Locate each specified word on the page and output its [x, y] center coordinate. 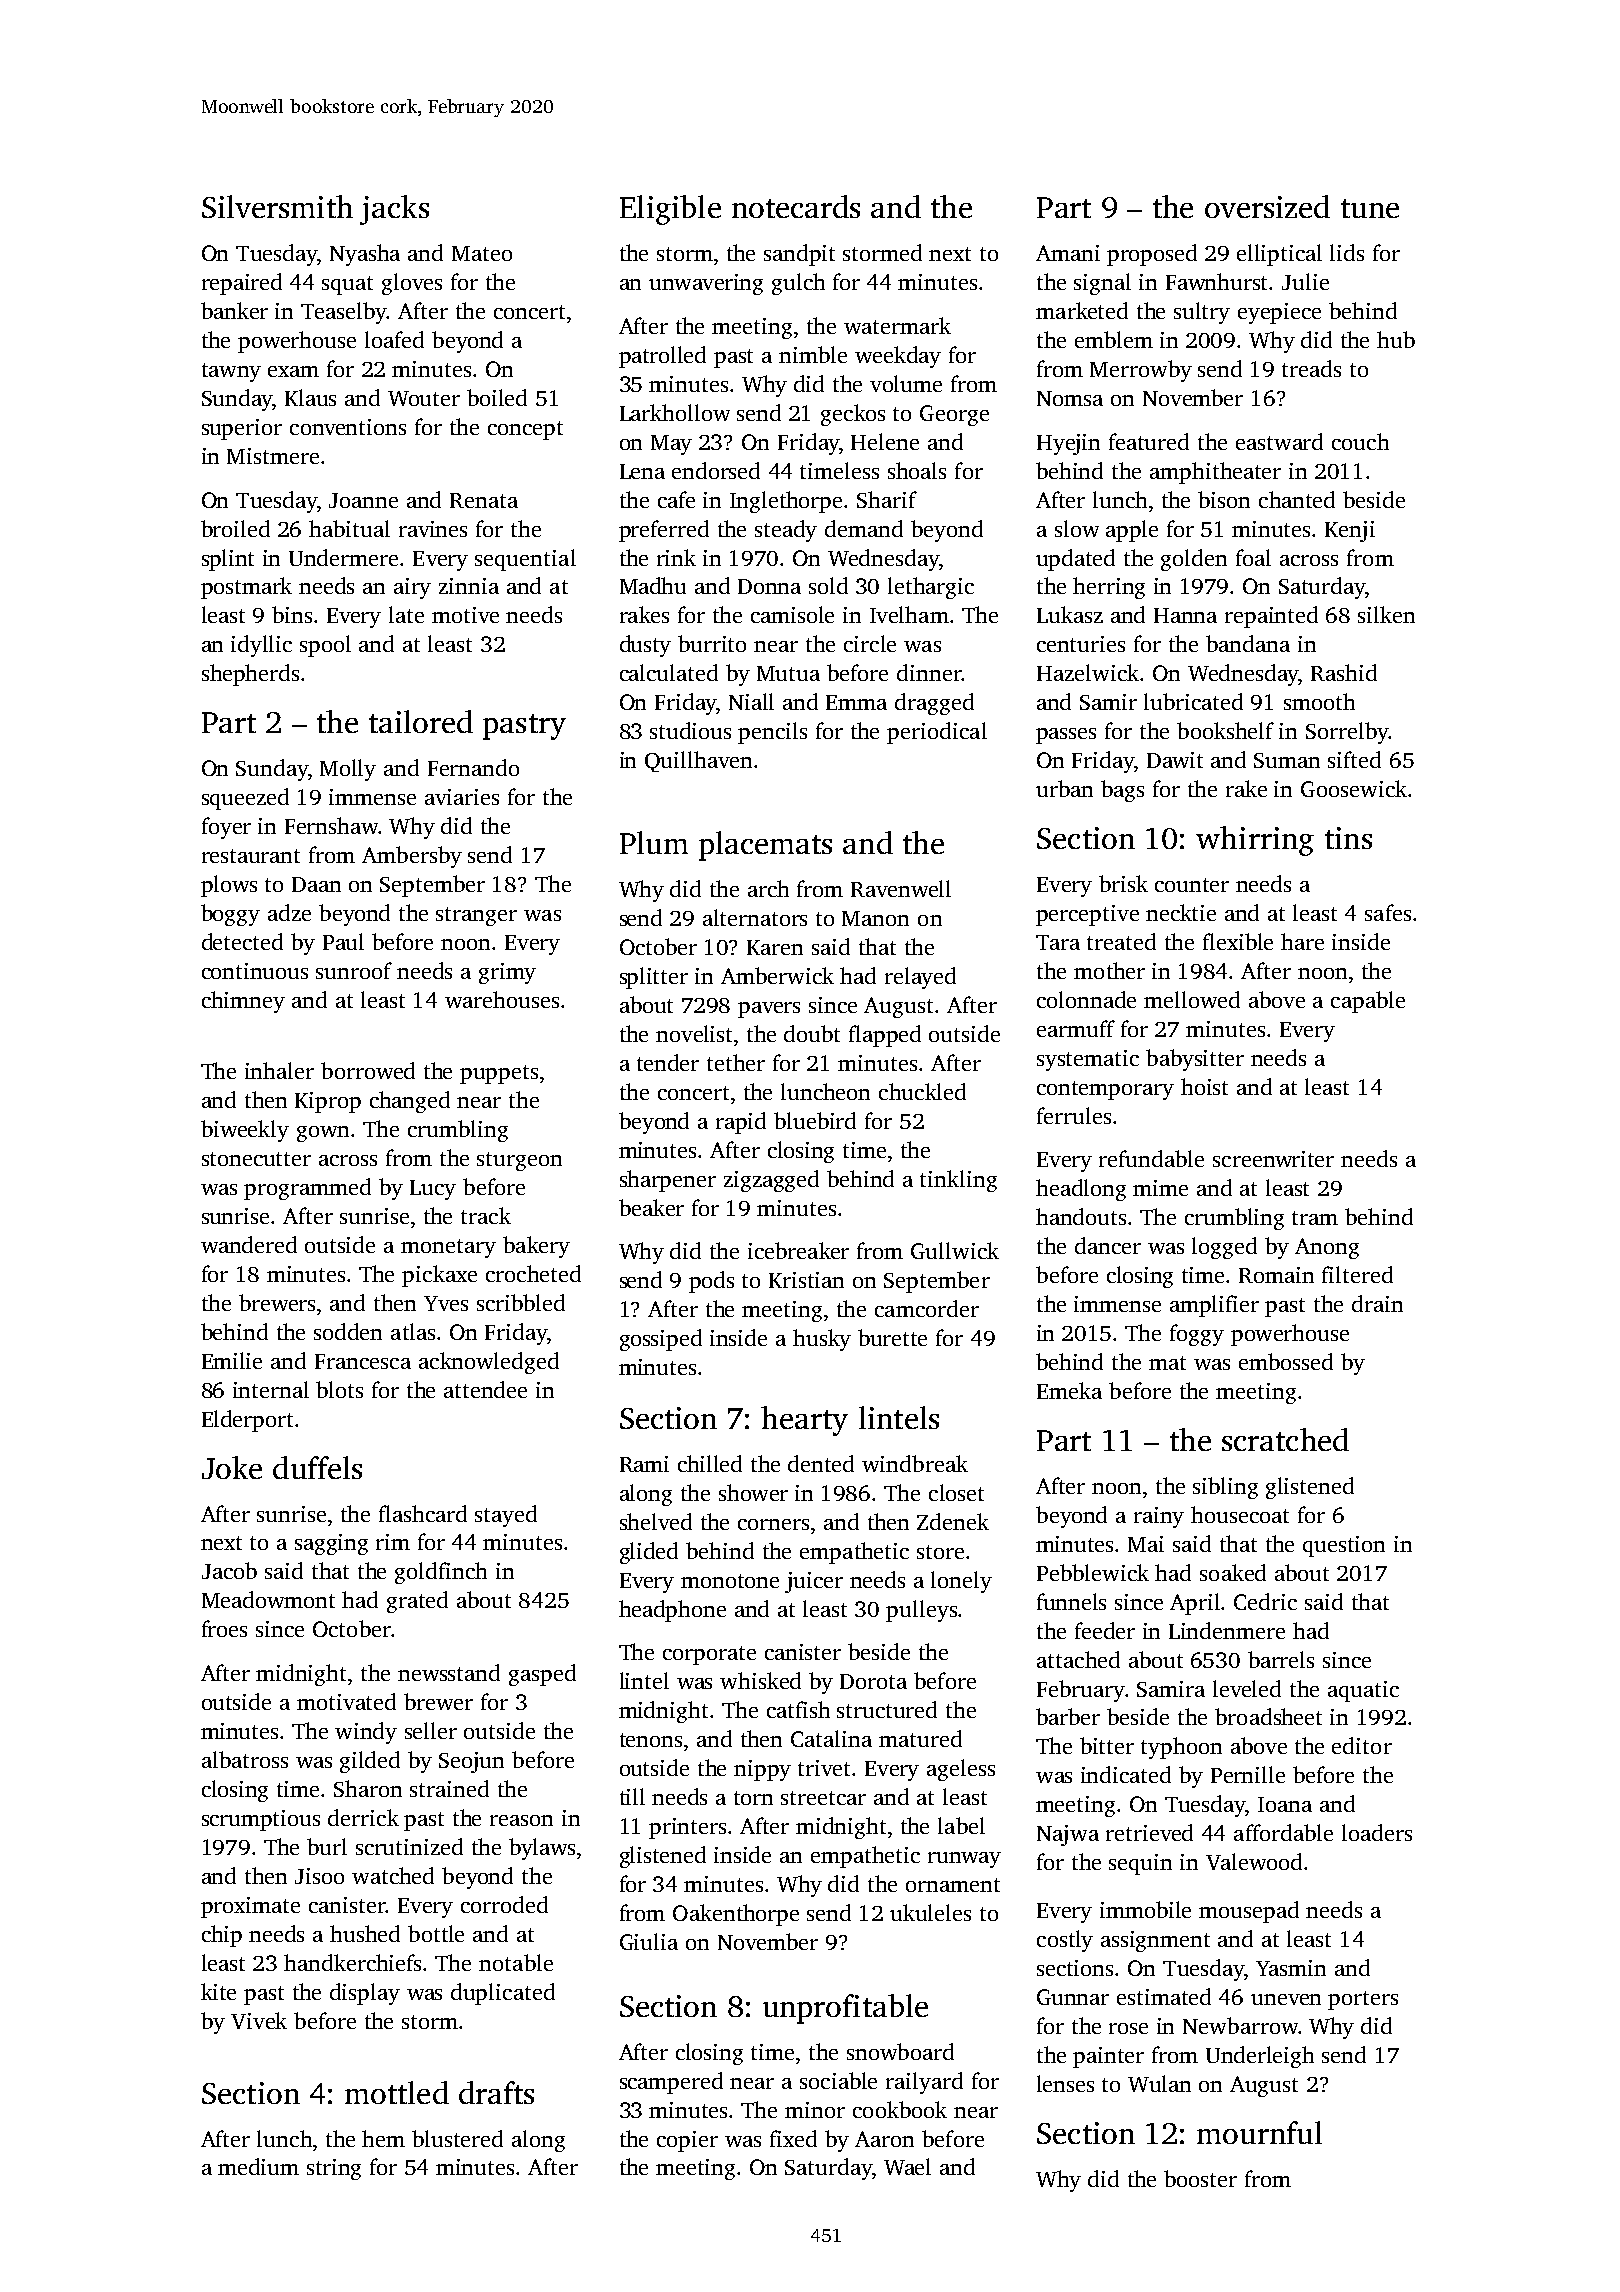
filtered [1357, 1274]
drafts [496, 2092]
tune [1370, 208]
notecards [796, 206]
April [1196, 1604]
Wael [907, 2166]
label [961, 1825]
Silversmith [277, 206]
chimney [243, 1002]
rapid [741, 1123]
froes [224, 1628]
